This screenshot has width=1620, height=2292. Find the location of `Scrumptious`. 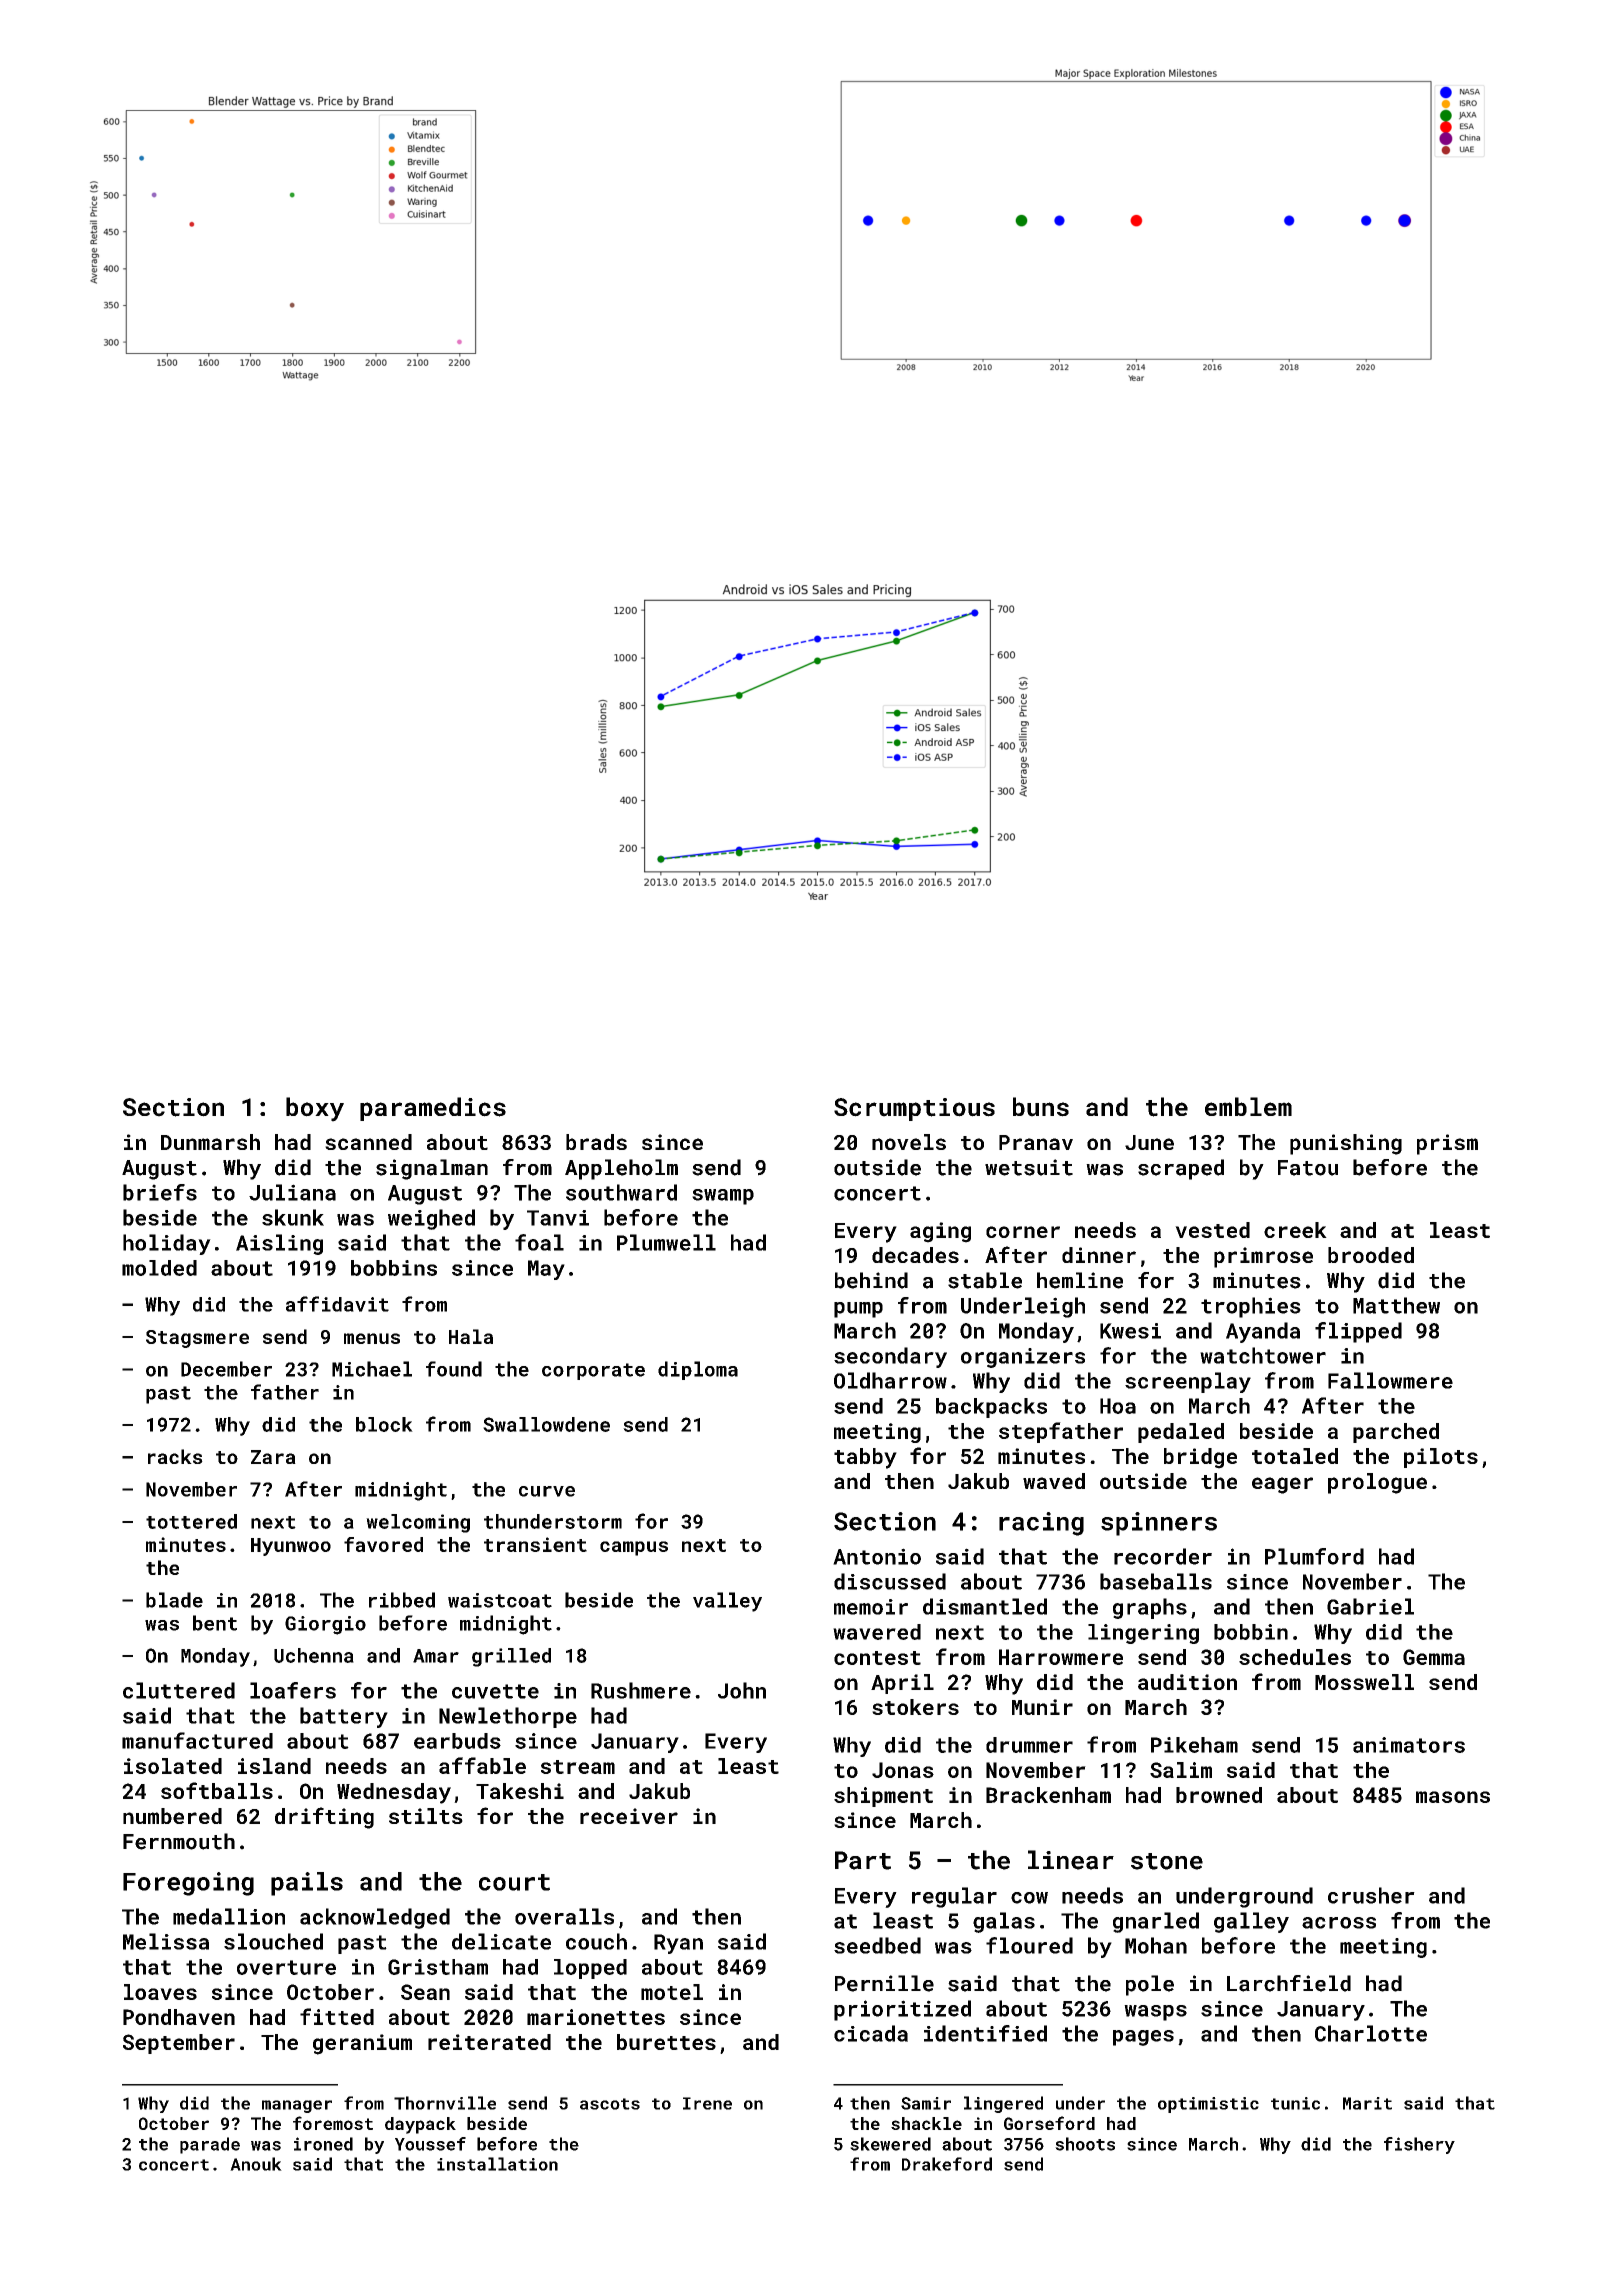

Scrumptious is located at coordinates (914, 1109).
